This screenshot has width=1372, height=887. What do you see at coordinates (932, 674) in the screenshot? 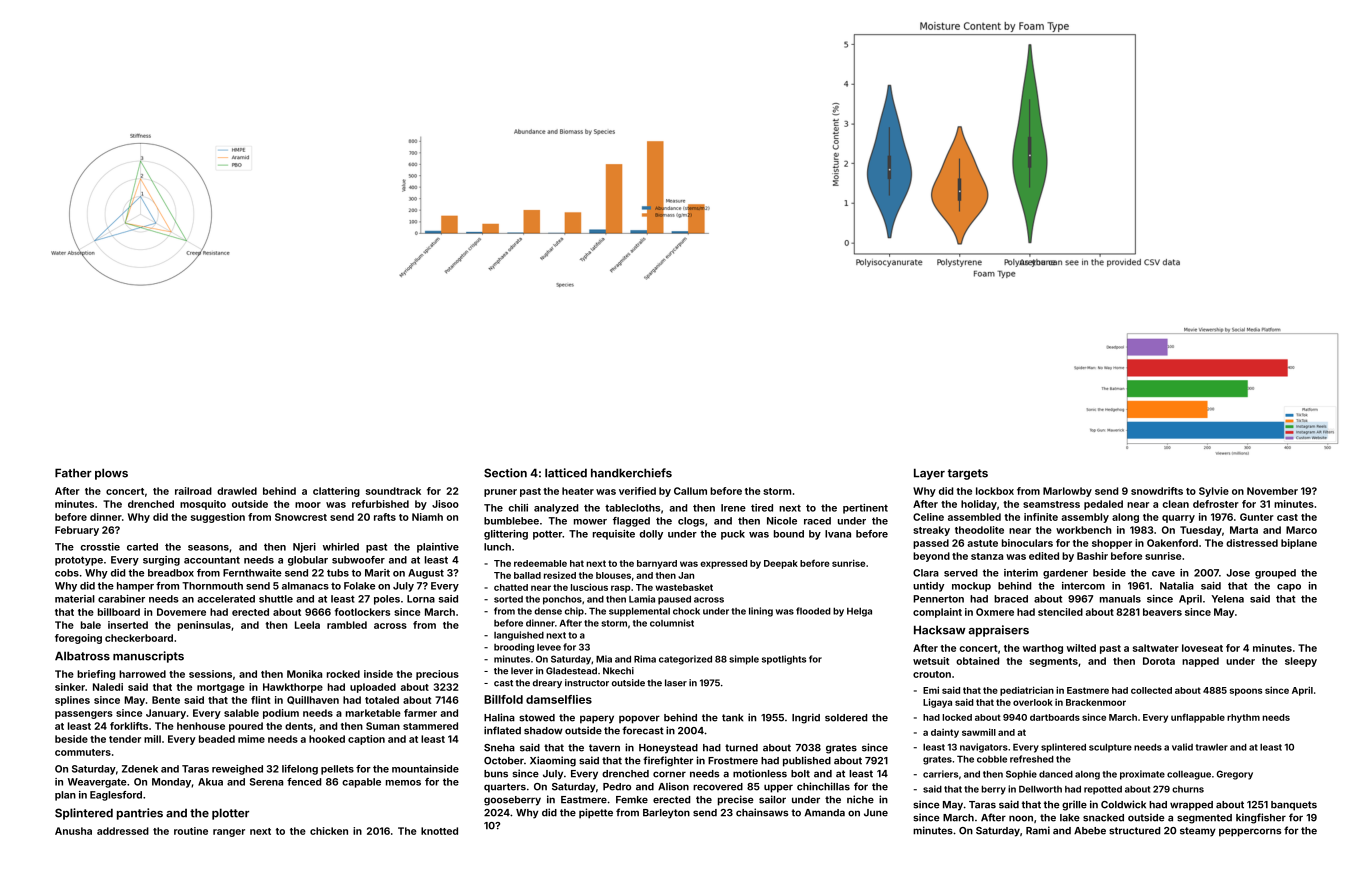
I see `crouton` at bounding box center [932, 674].
